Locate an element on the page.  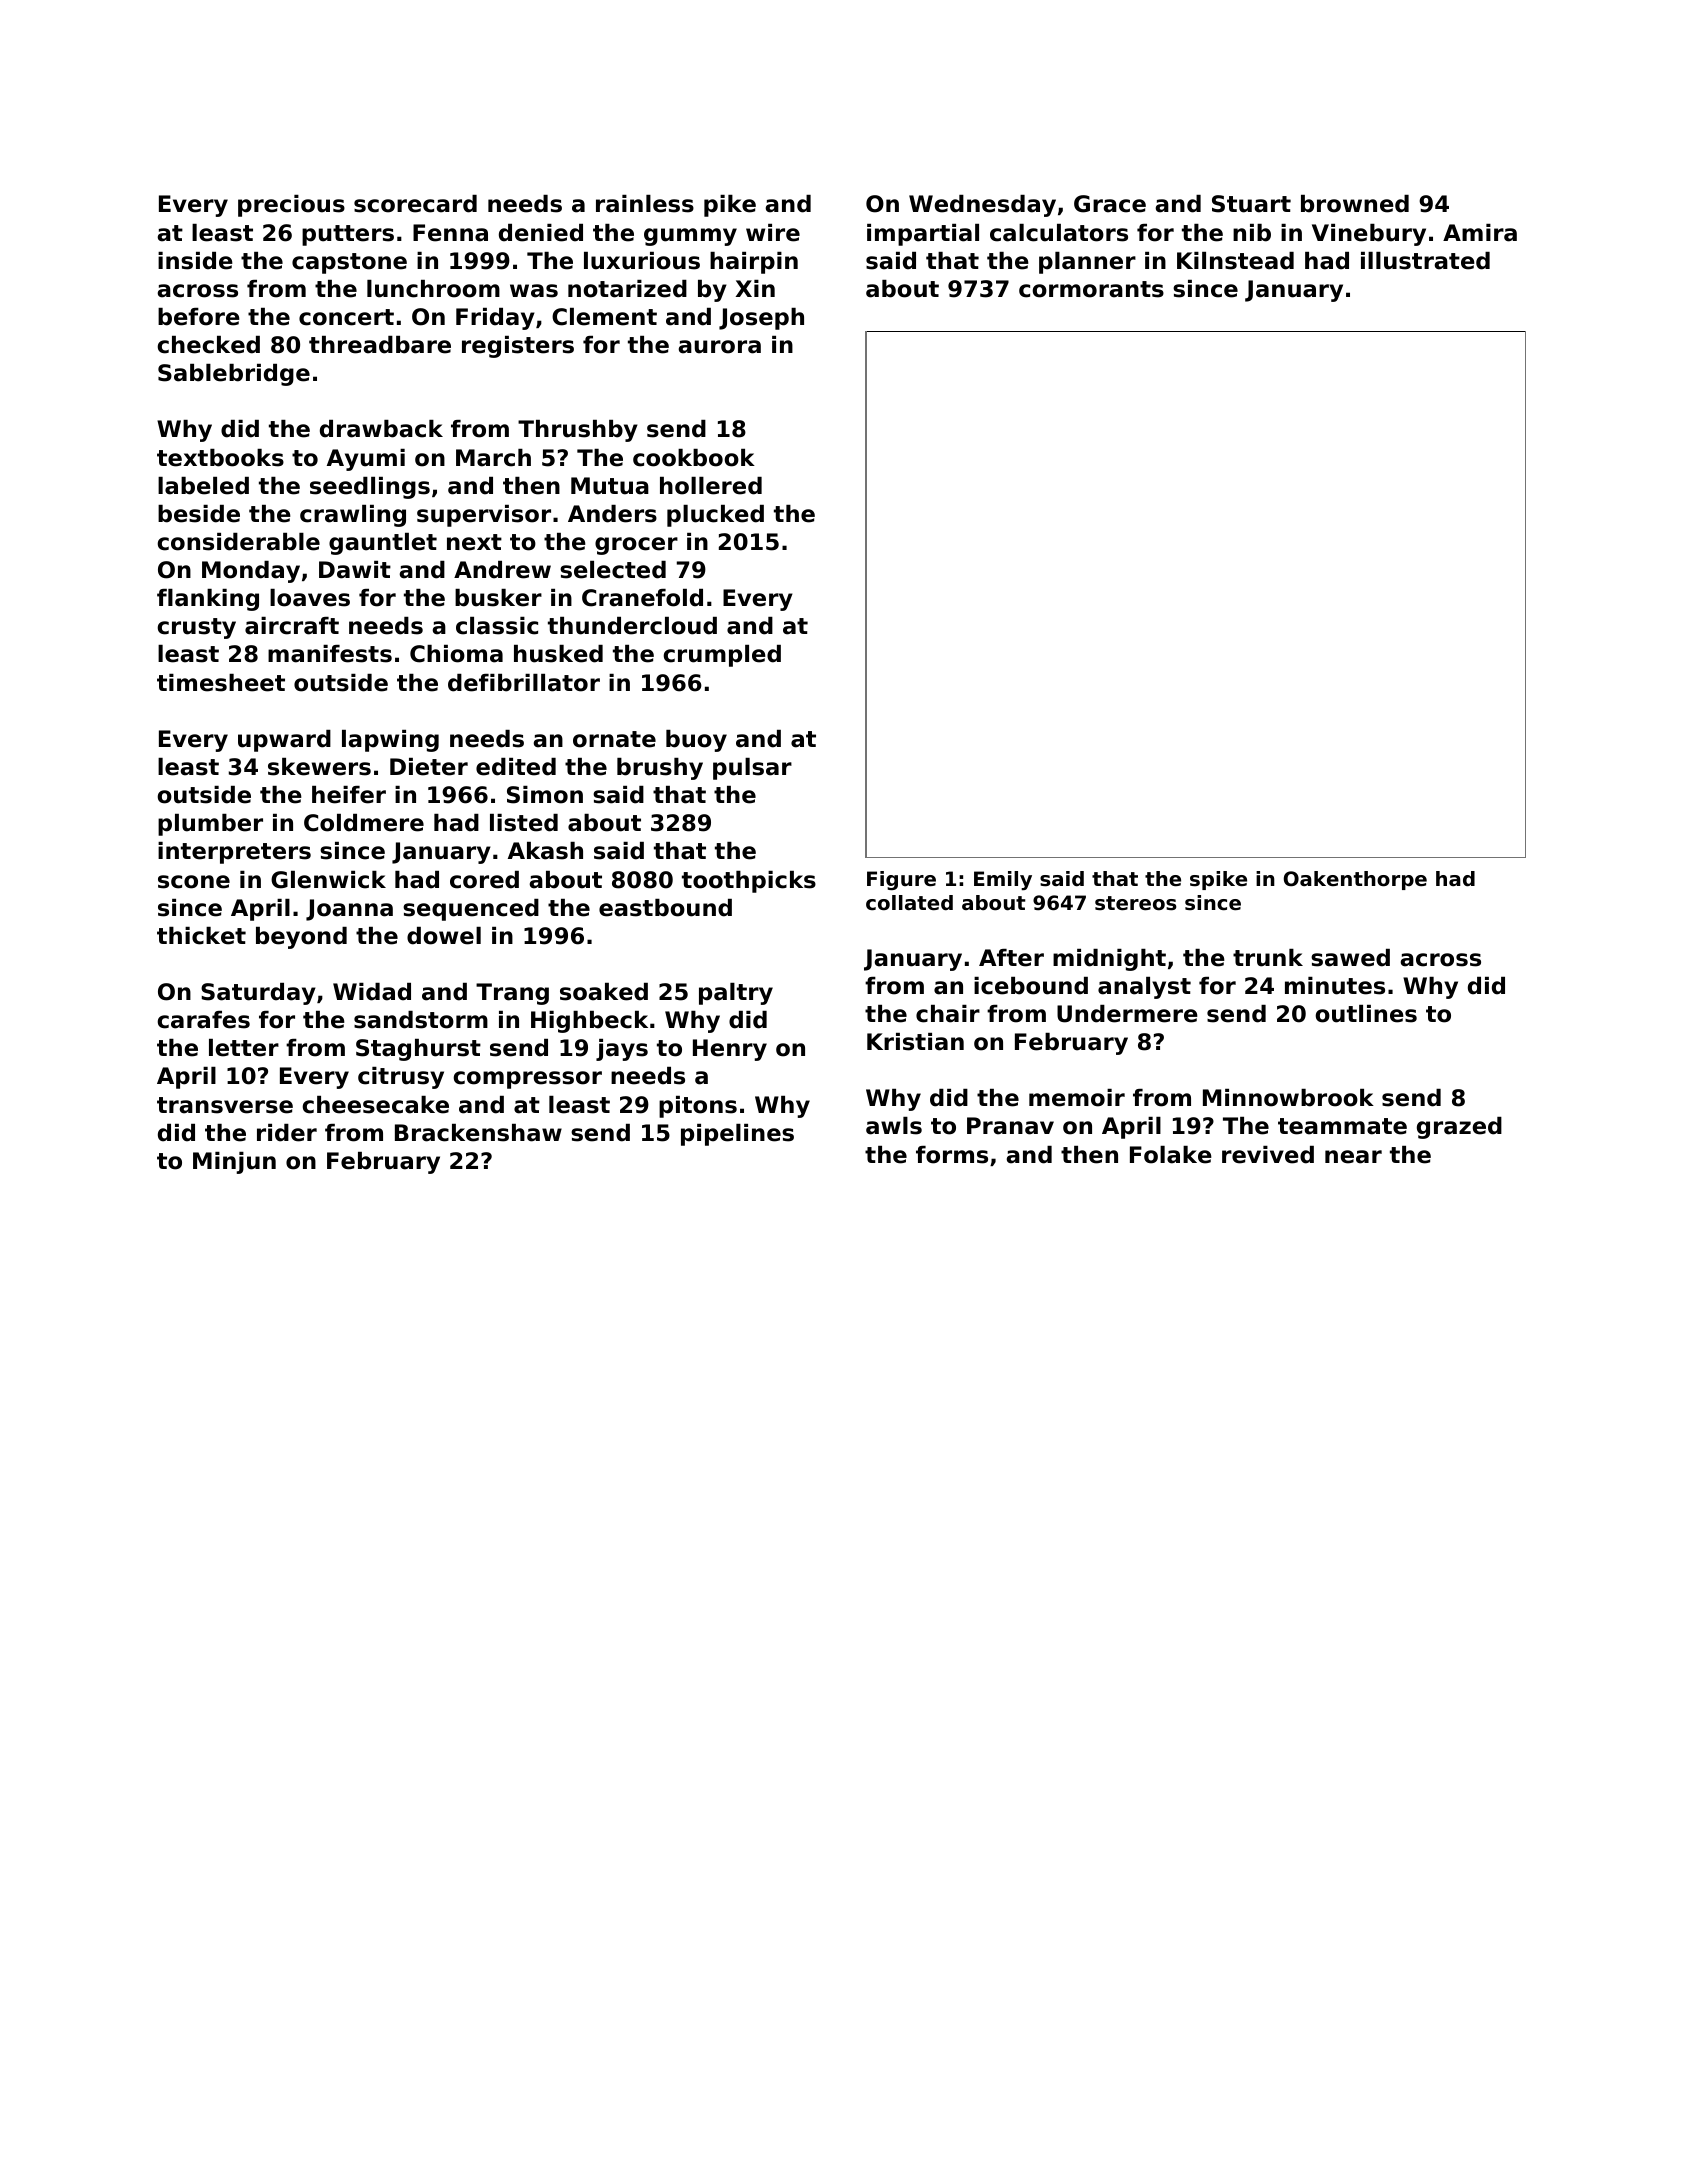
Stuart is located at coordinates (1251, 204).
